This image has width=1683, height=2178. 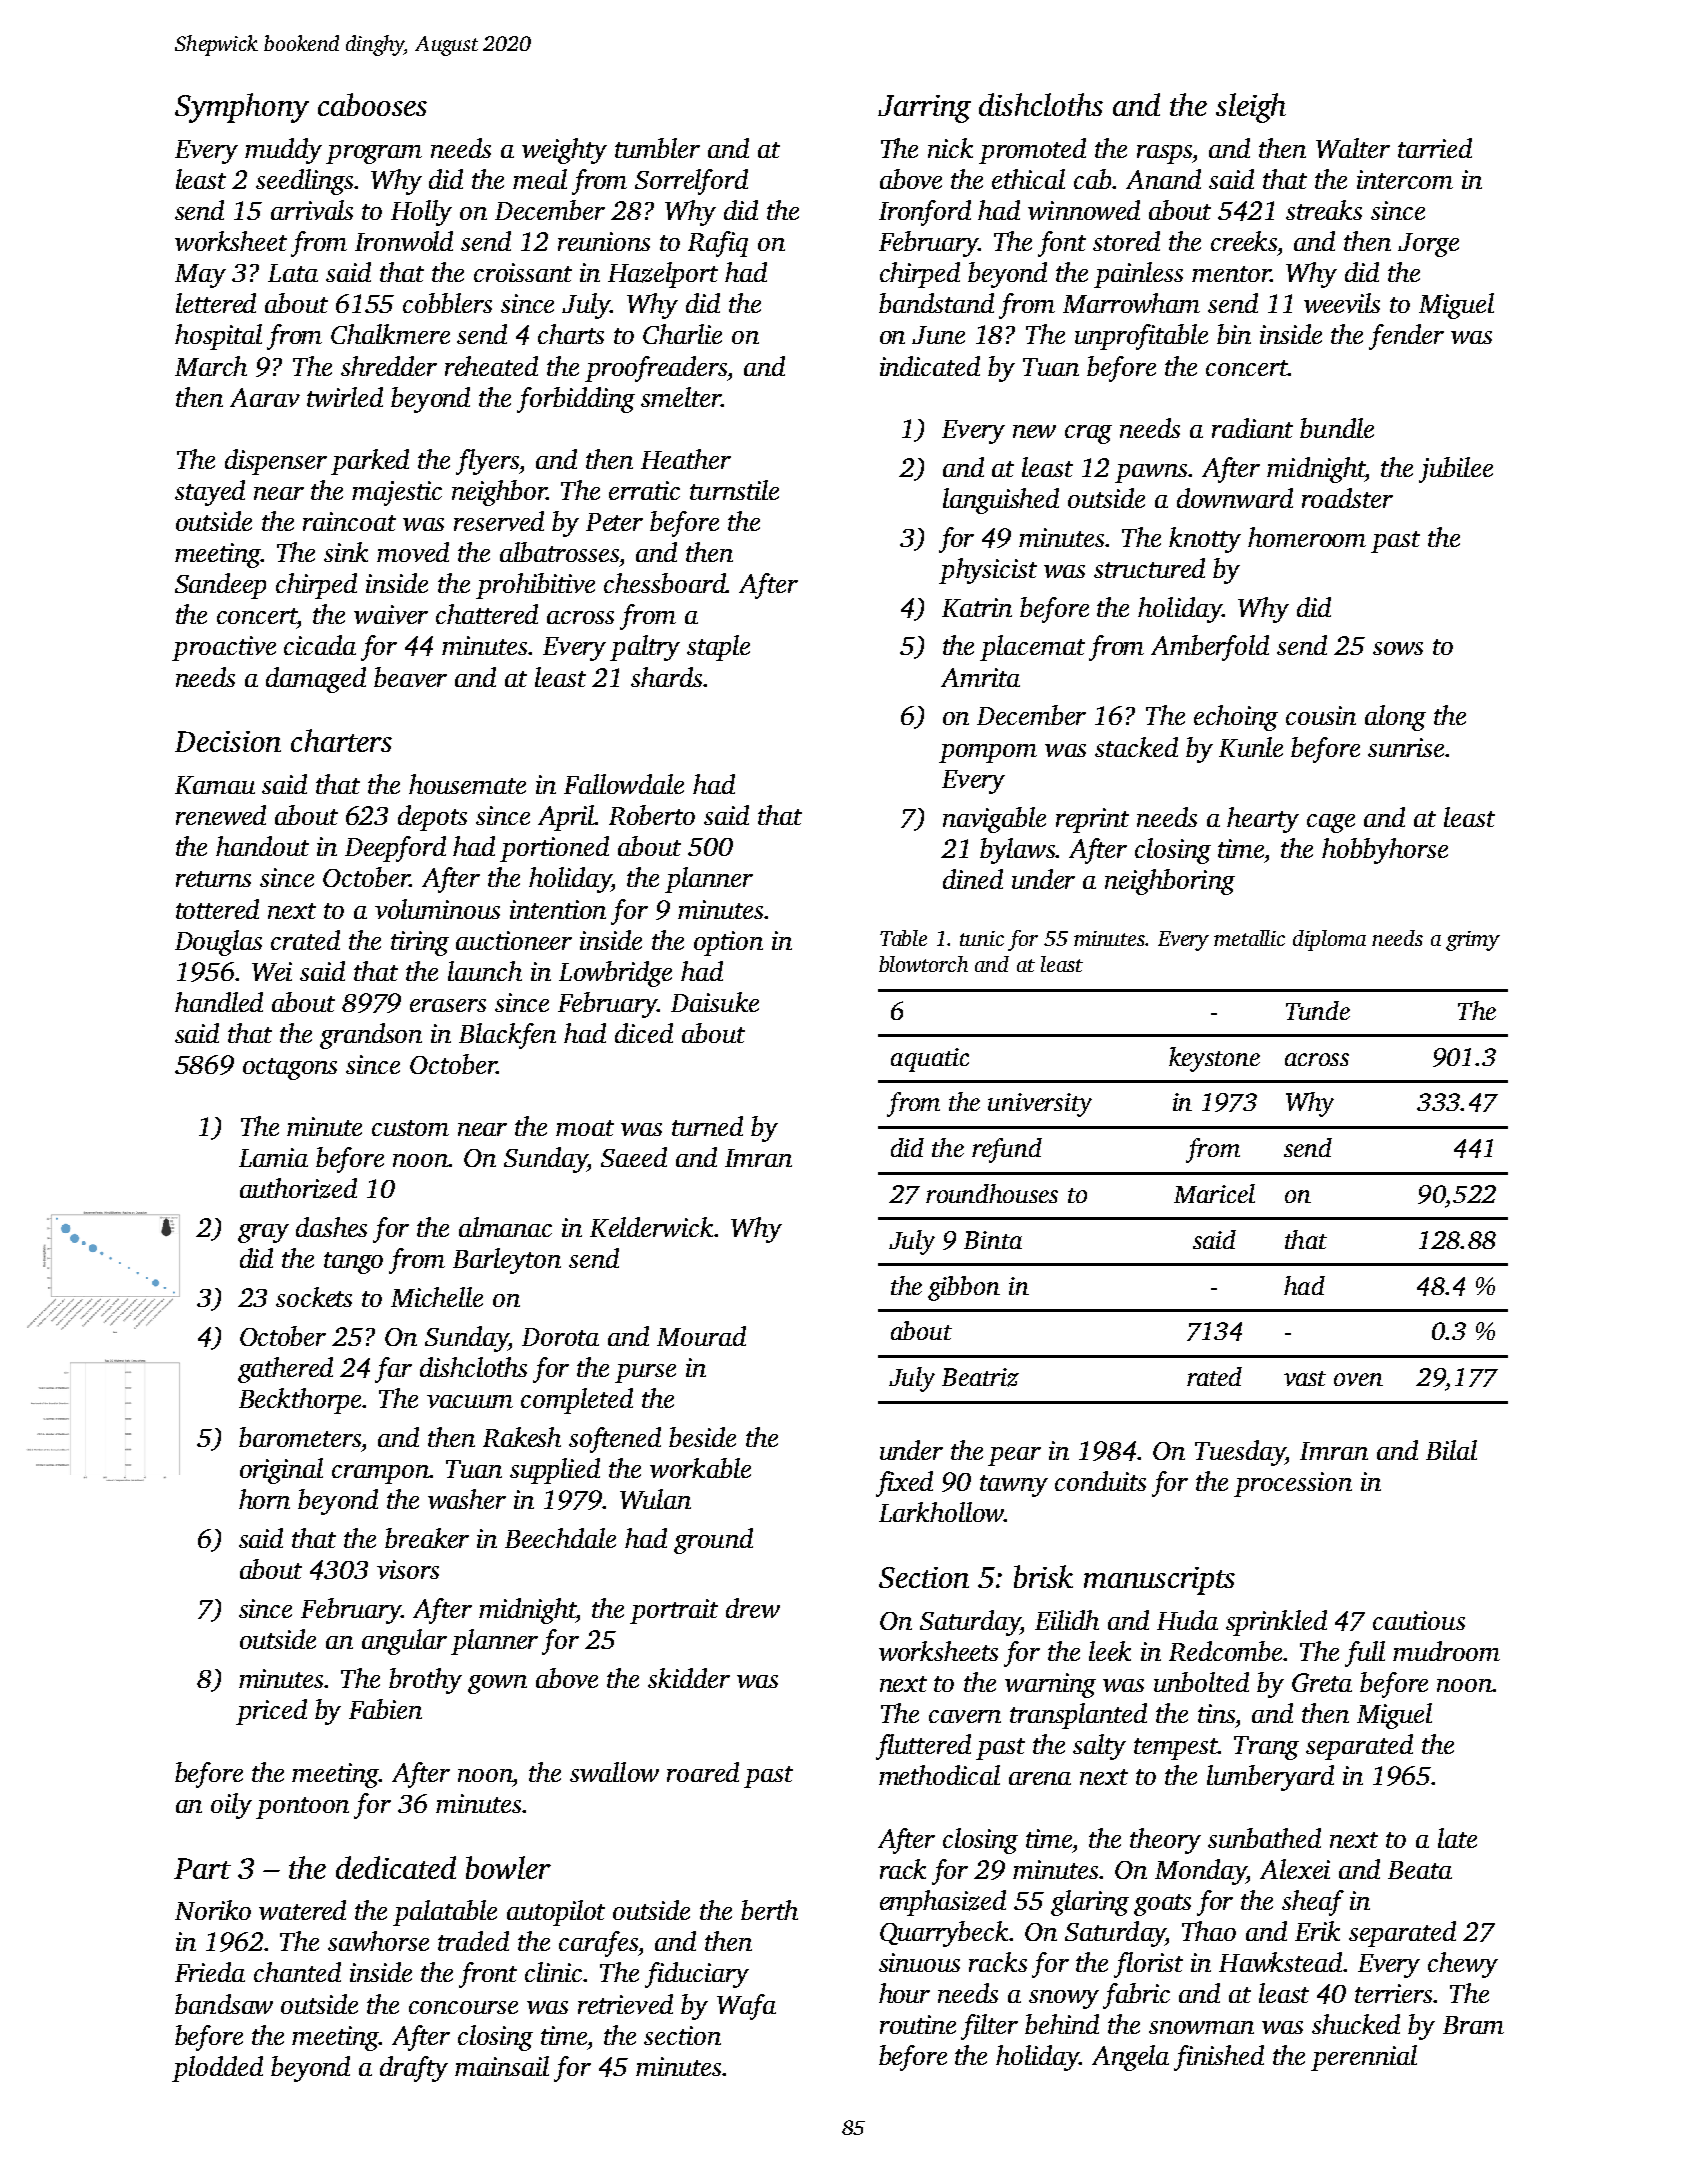 What do you see at coordinates (682, 334) in the image?
I see `Charlie` at bounding box center [682, 334].
